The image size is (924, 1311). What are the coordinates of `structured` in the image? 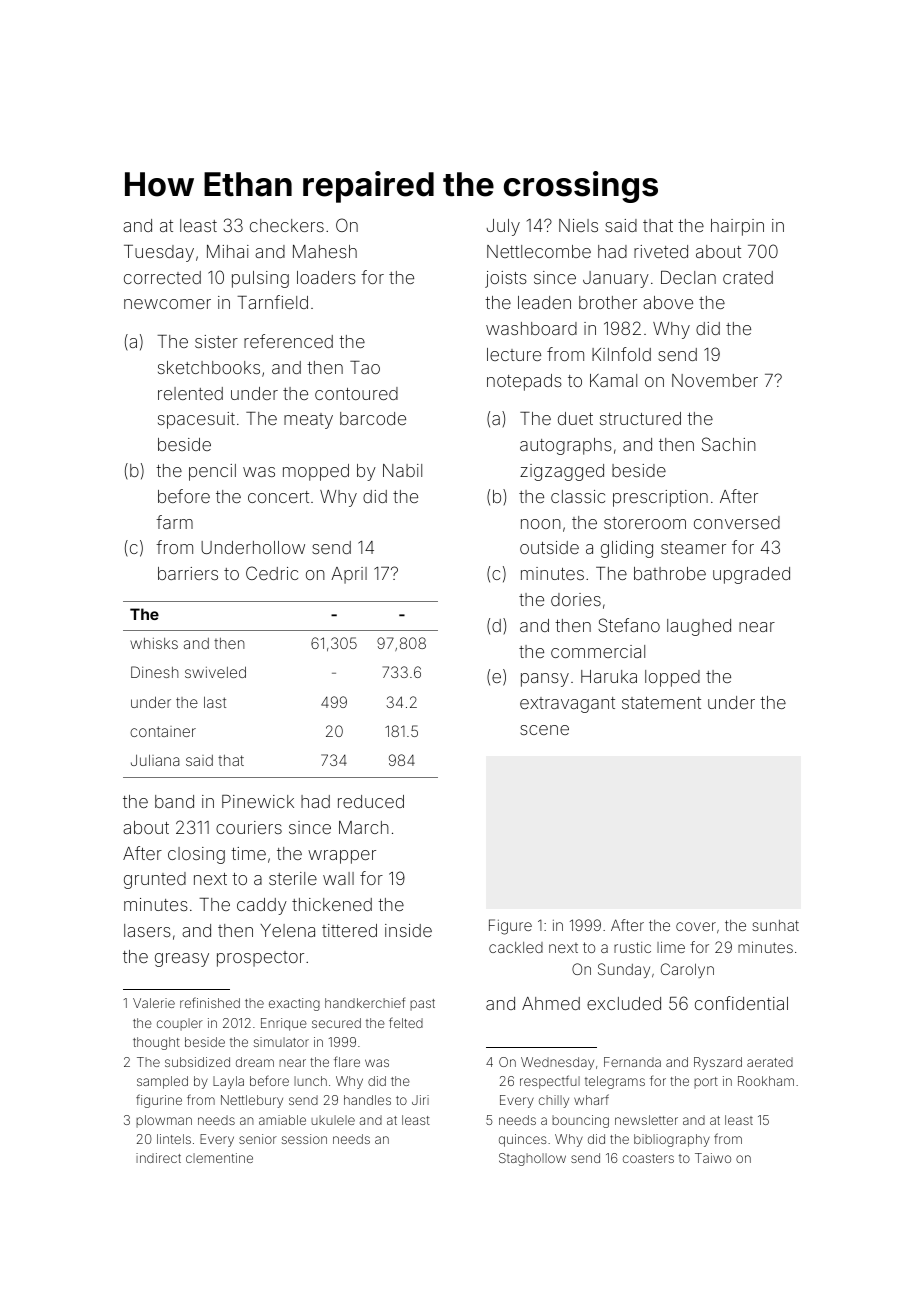 It's located at (640, 418).
